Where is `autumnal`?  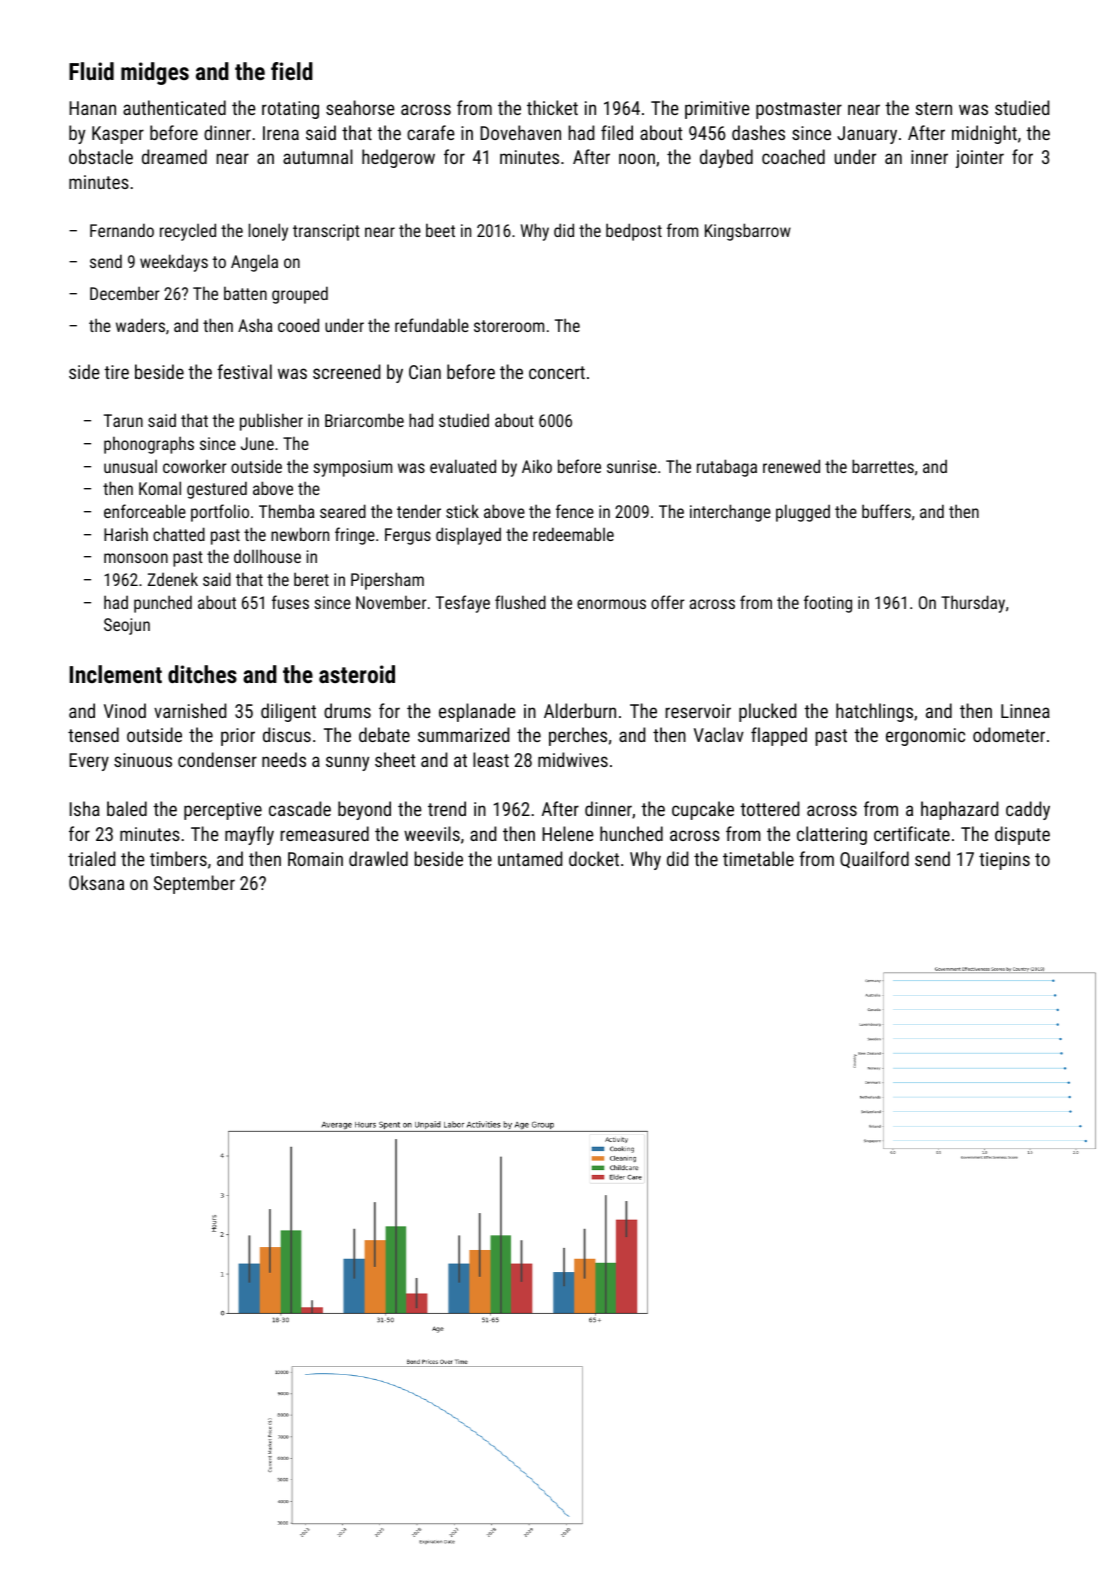
autumnal is located at coordinates (318, 156).
